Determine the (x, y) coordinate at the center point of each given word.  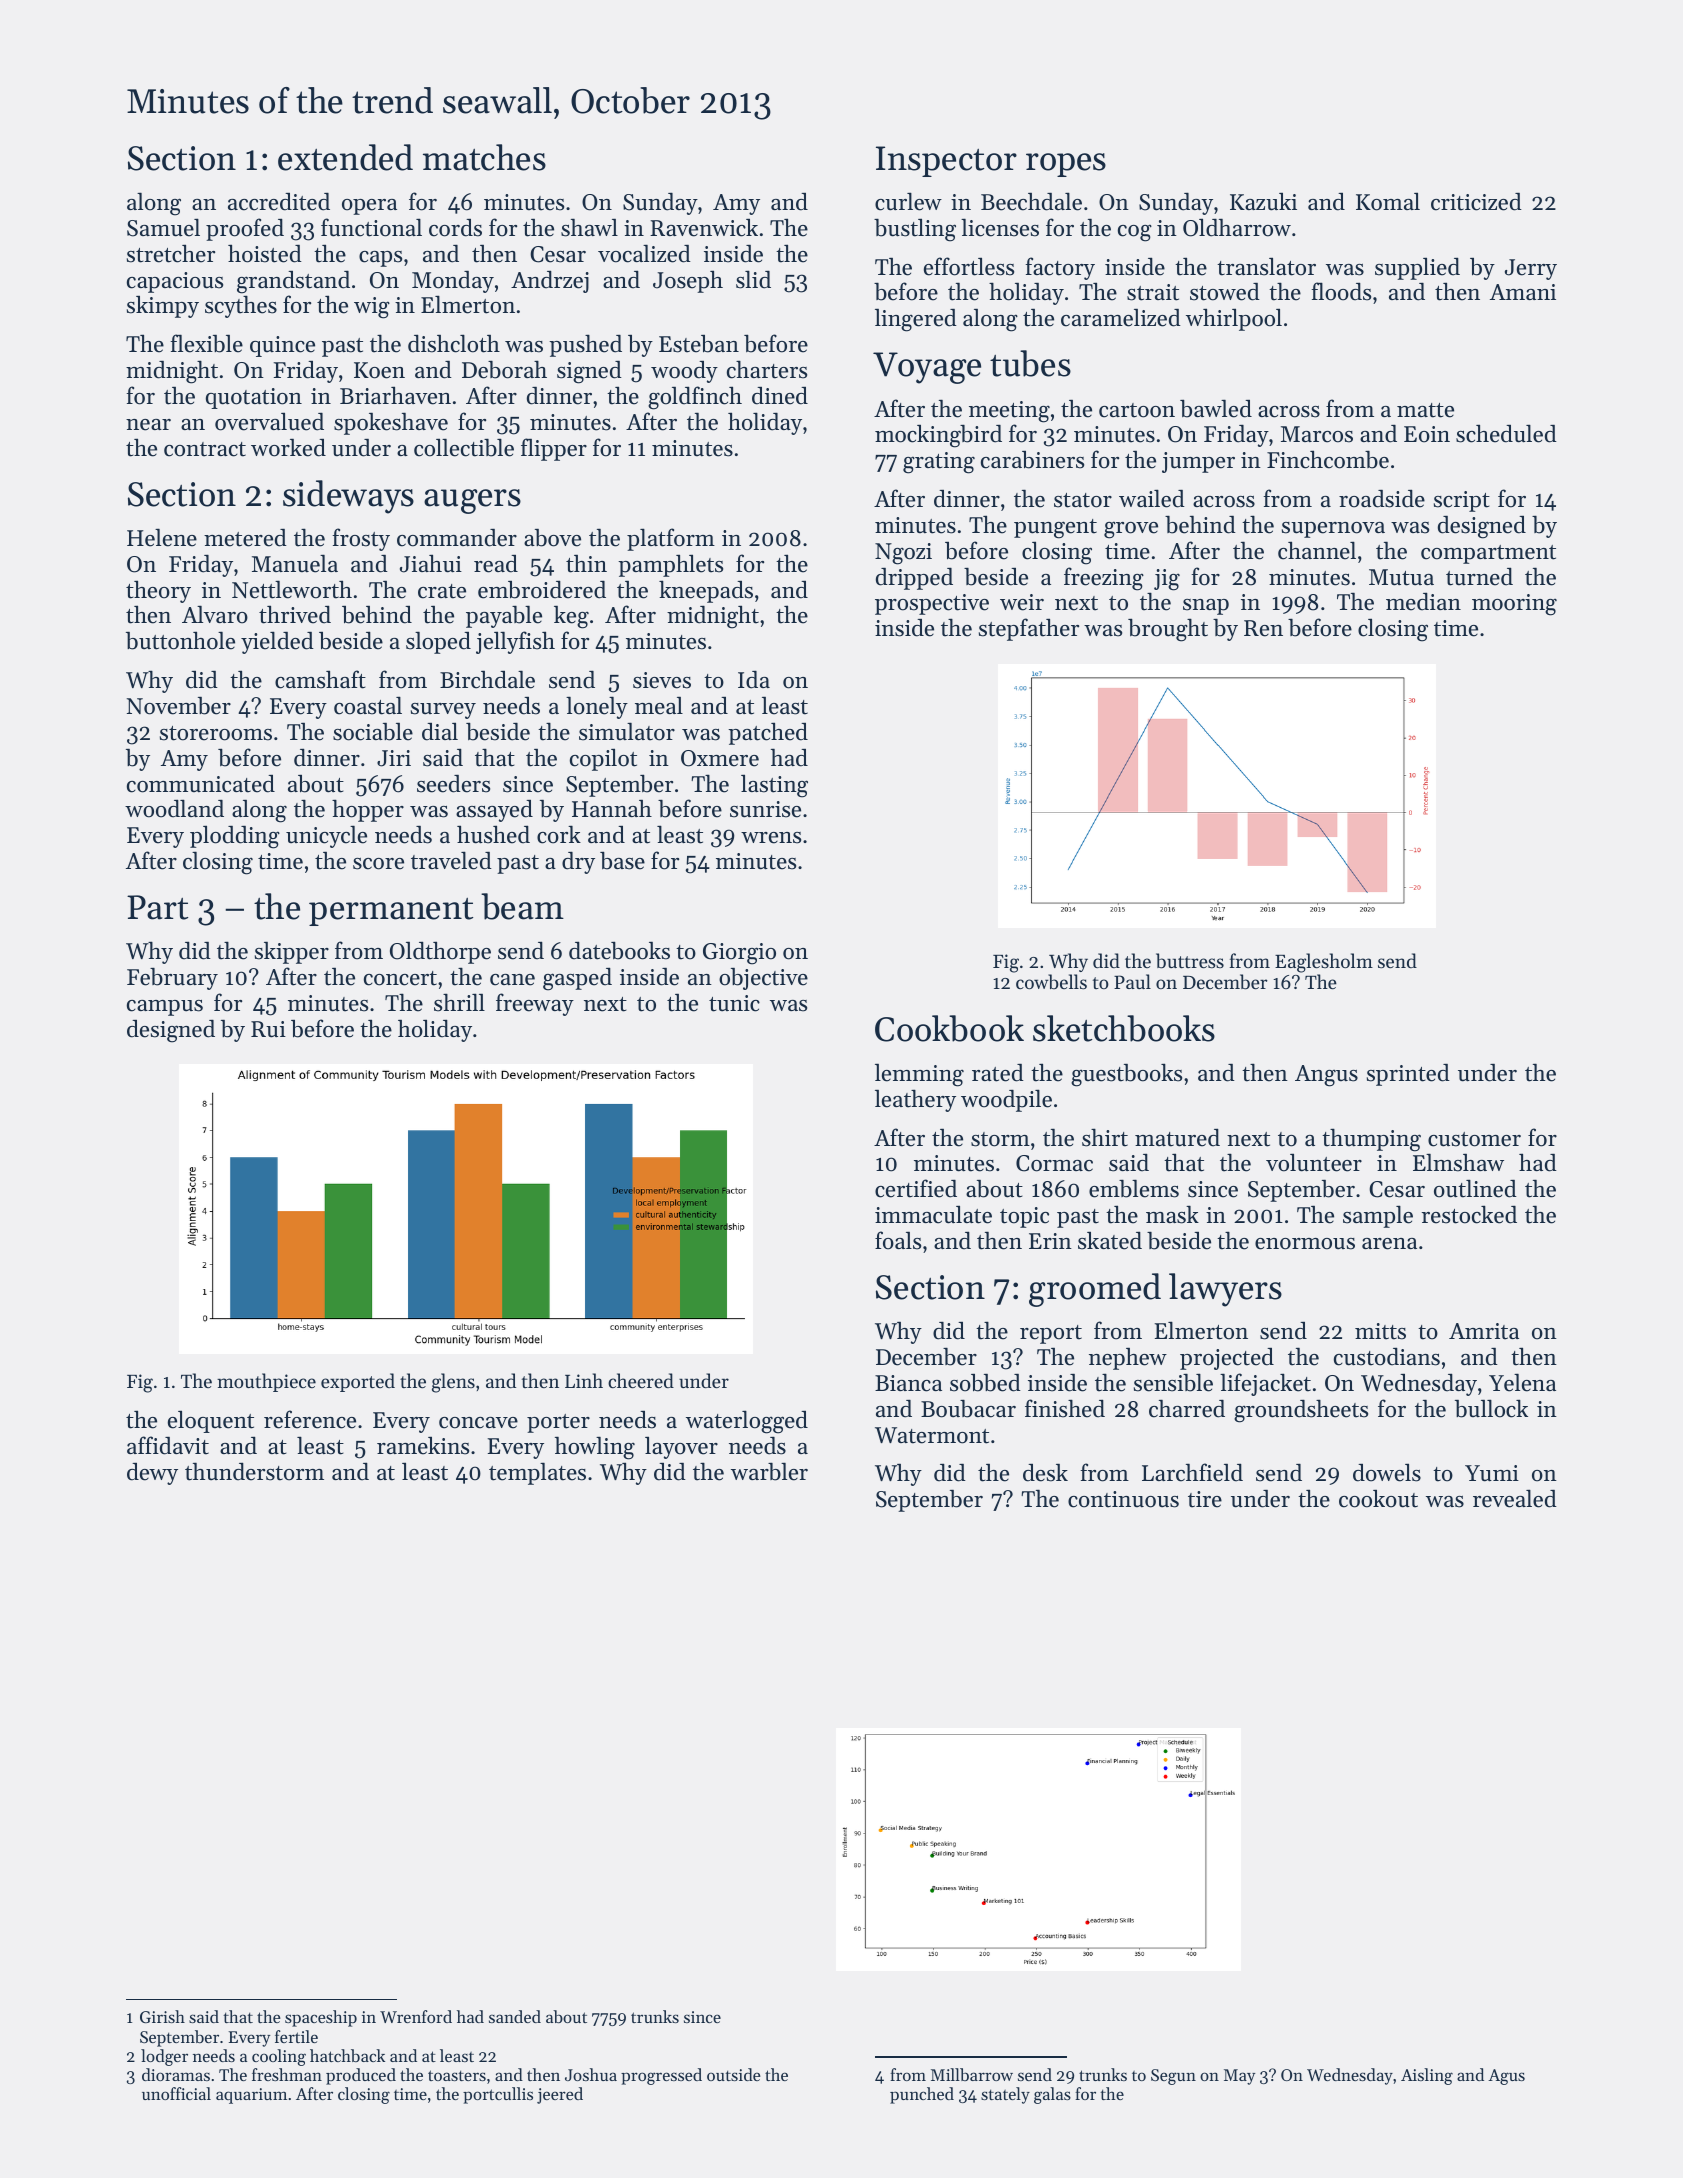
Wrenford (416, 2016)
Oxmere (720, 758)
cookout (1378, 1499)
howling (595, 1448)
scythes (241, 306)
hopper (368, 810)
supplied (1417, 268)
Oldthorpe (440, 952)
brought (1168, 630)
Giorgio (739, 954)
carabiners (1032, 460)
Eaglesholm (1324, 963)
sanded (515, 2016)
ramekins (423, 1446)
